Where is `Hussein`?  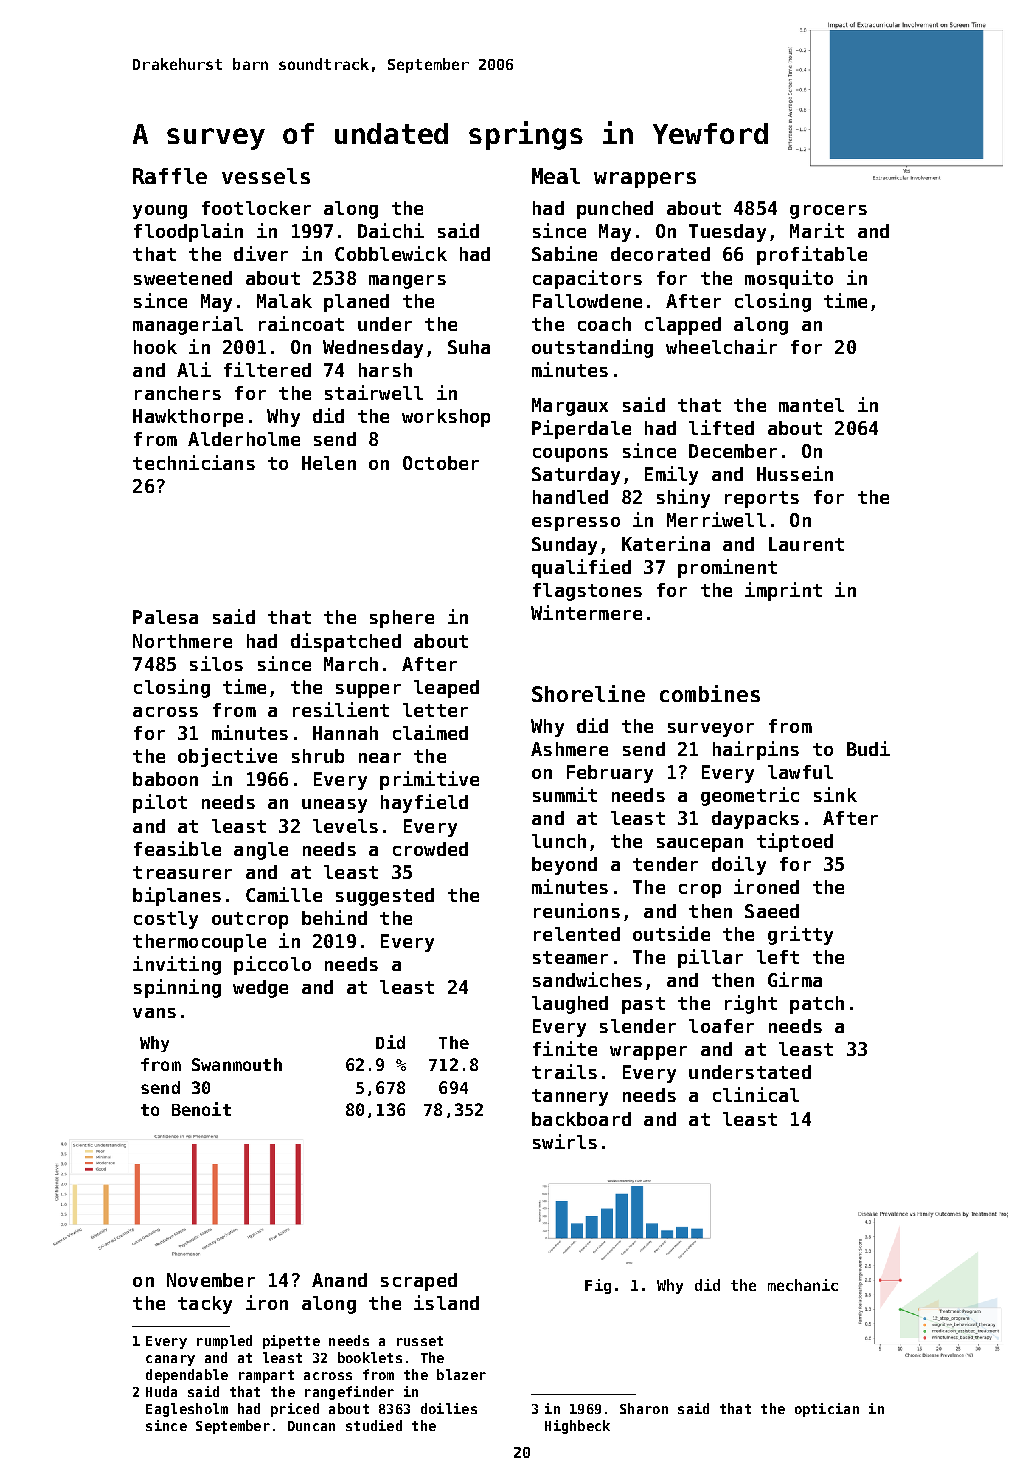 Hussein is located at coordinates (795, 473).
